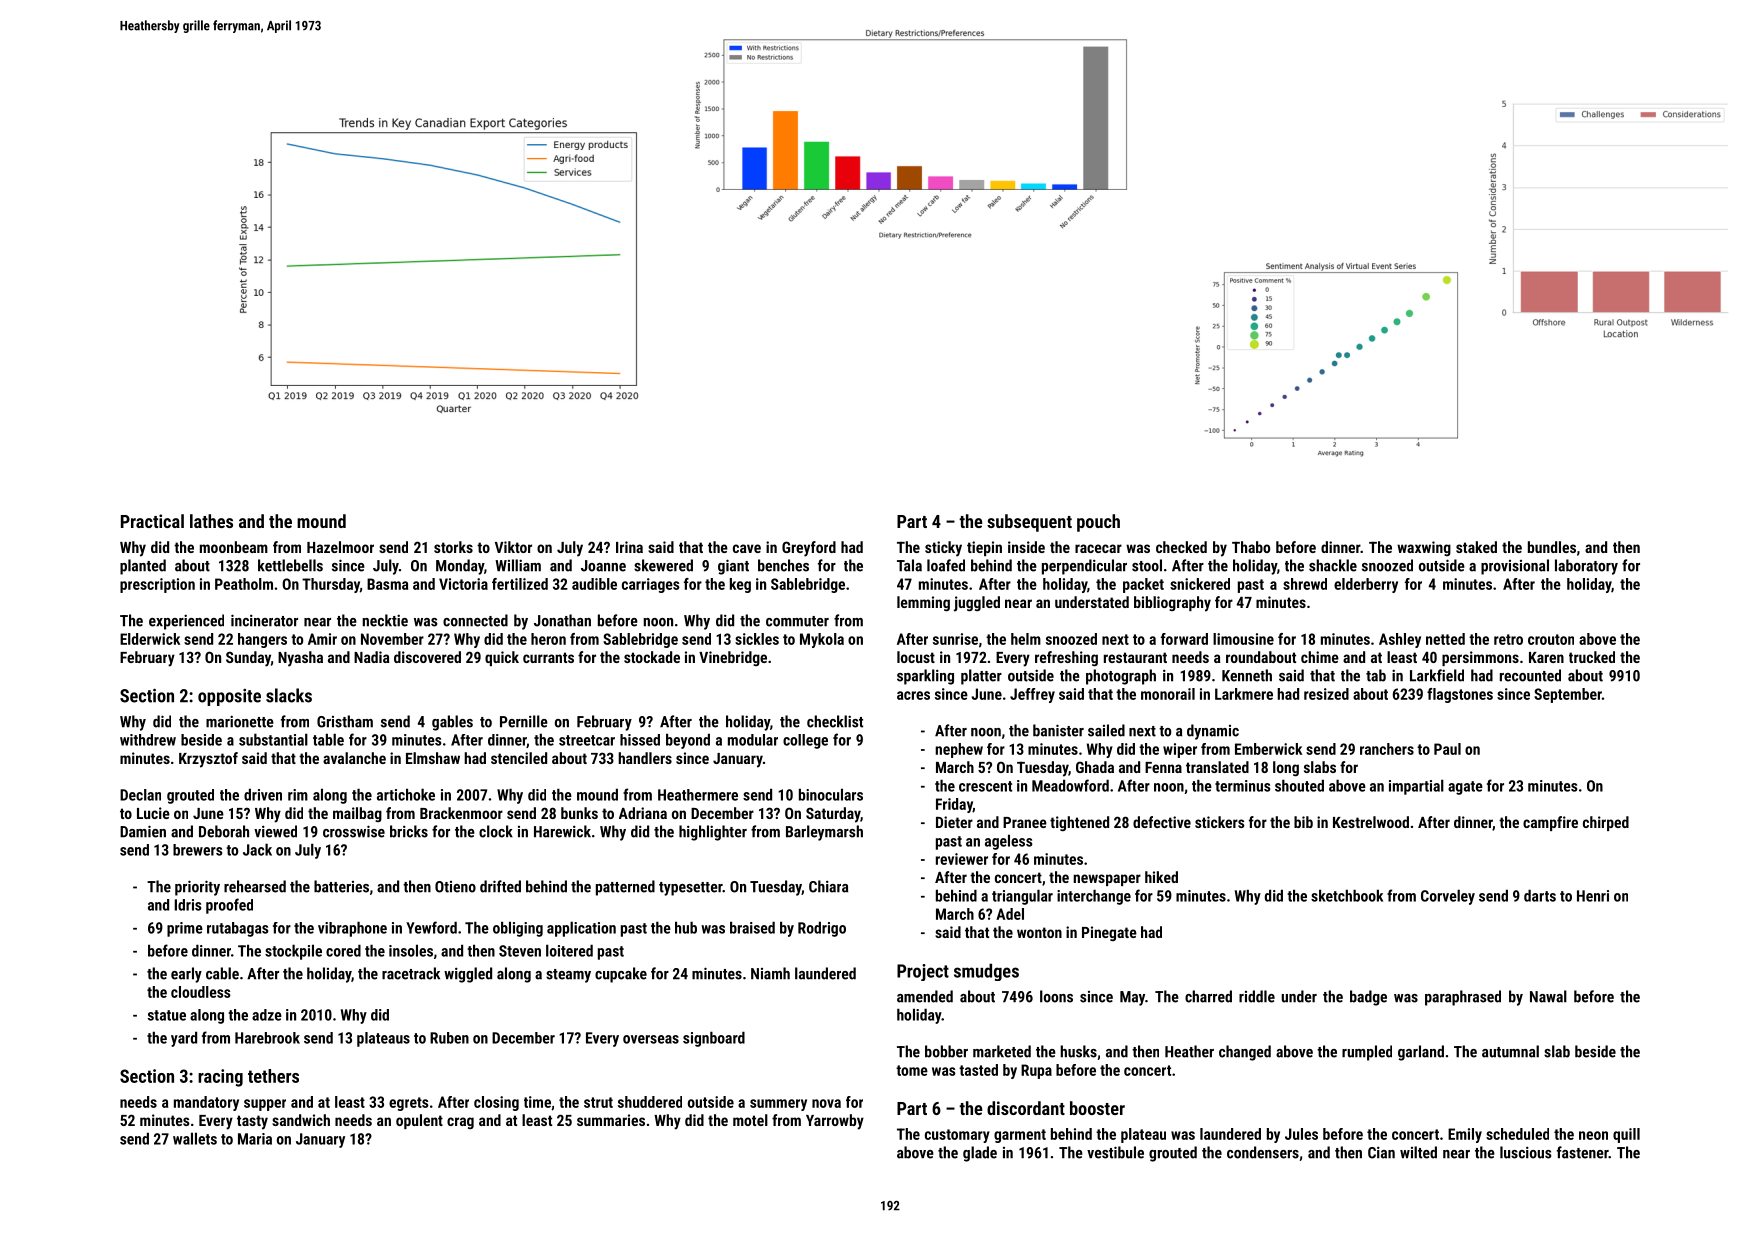  Describe the element at coordinates (460, 1123) in the image. I see `crag` at that location.
